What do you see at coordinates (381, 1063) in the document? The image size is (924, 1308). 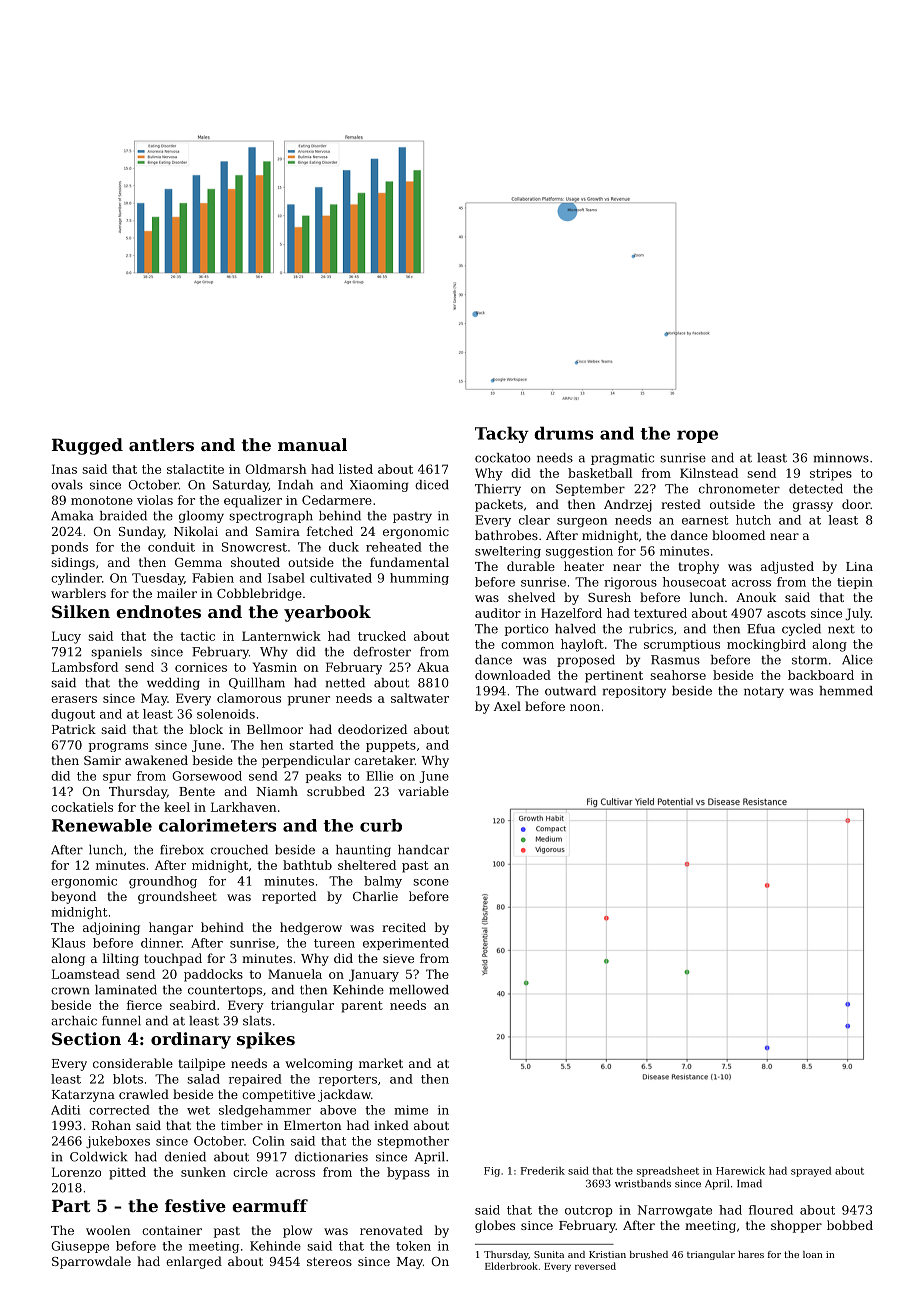 I see `market` at bounding box center [381, 1063].
